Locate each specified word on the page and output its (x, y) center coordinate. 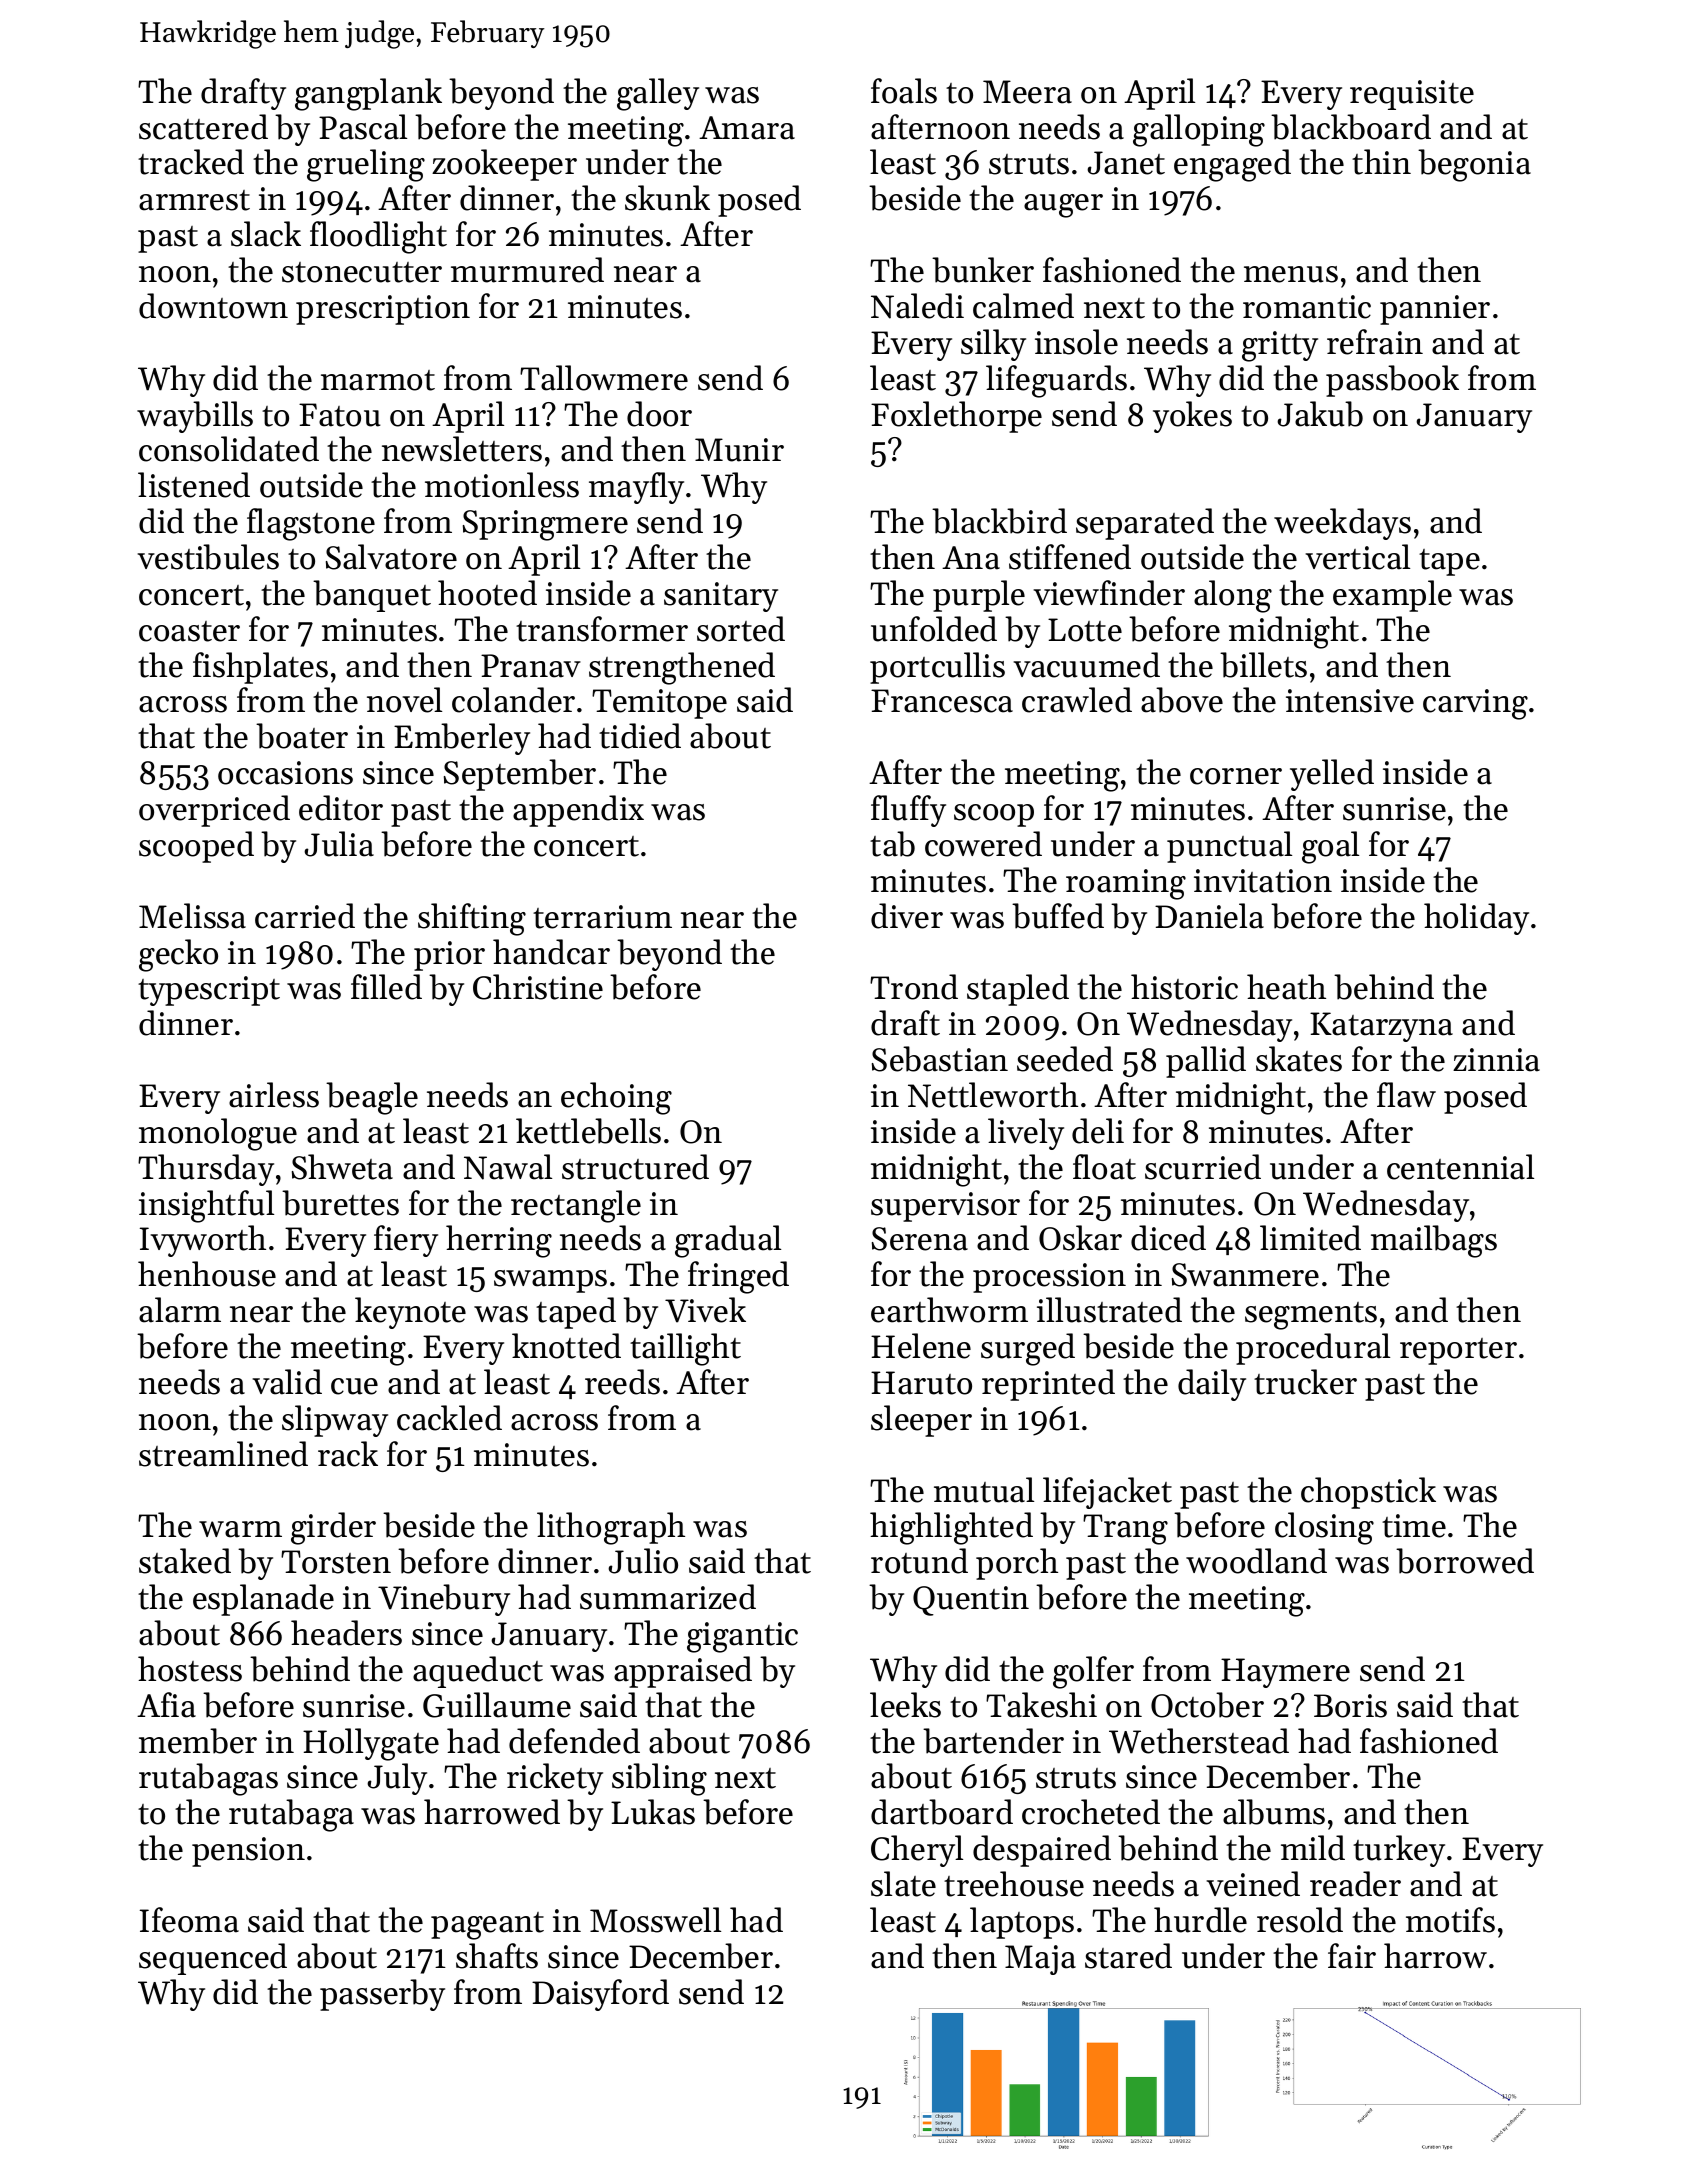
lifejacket (1107, 1493)
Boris (1350, 1706)
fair (1352, 1956)
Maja (1040, 1960)
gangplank (368, 94)
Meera (1027, 92)
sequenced (213, 1959)
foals (904, 91)
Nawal (508, 1167)
